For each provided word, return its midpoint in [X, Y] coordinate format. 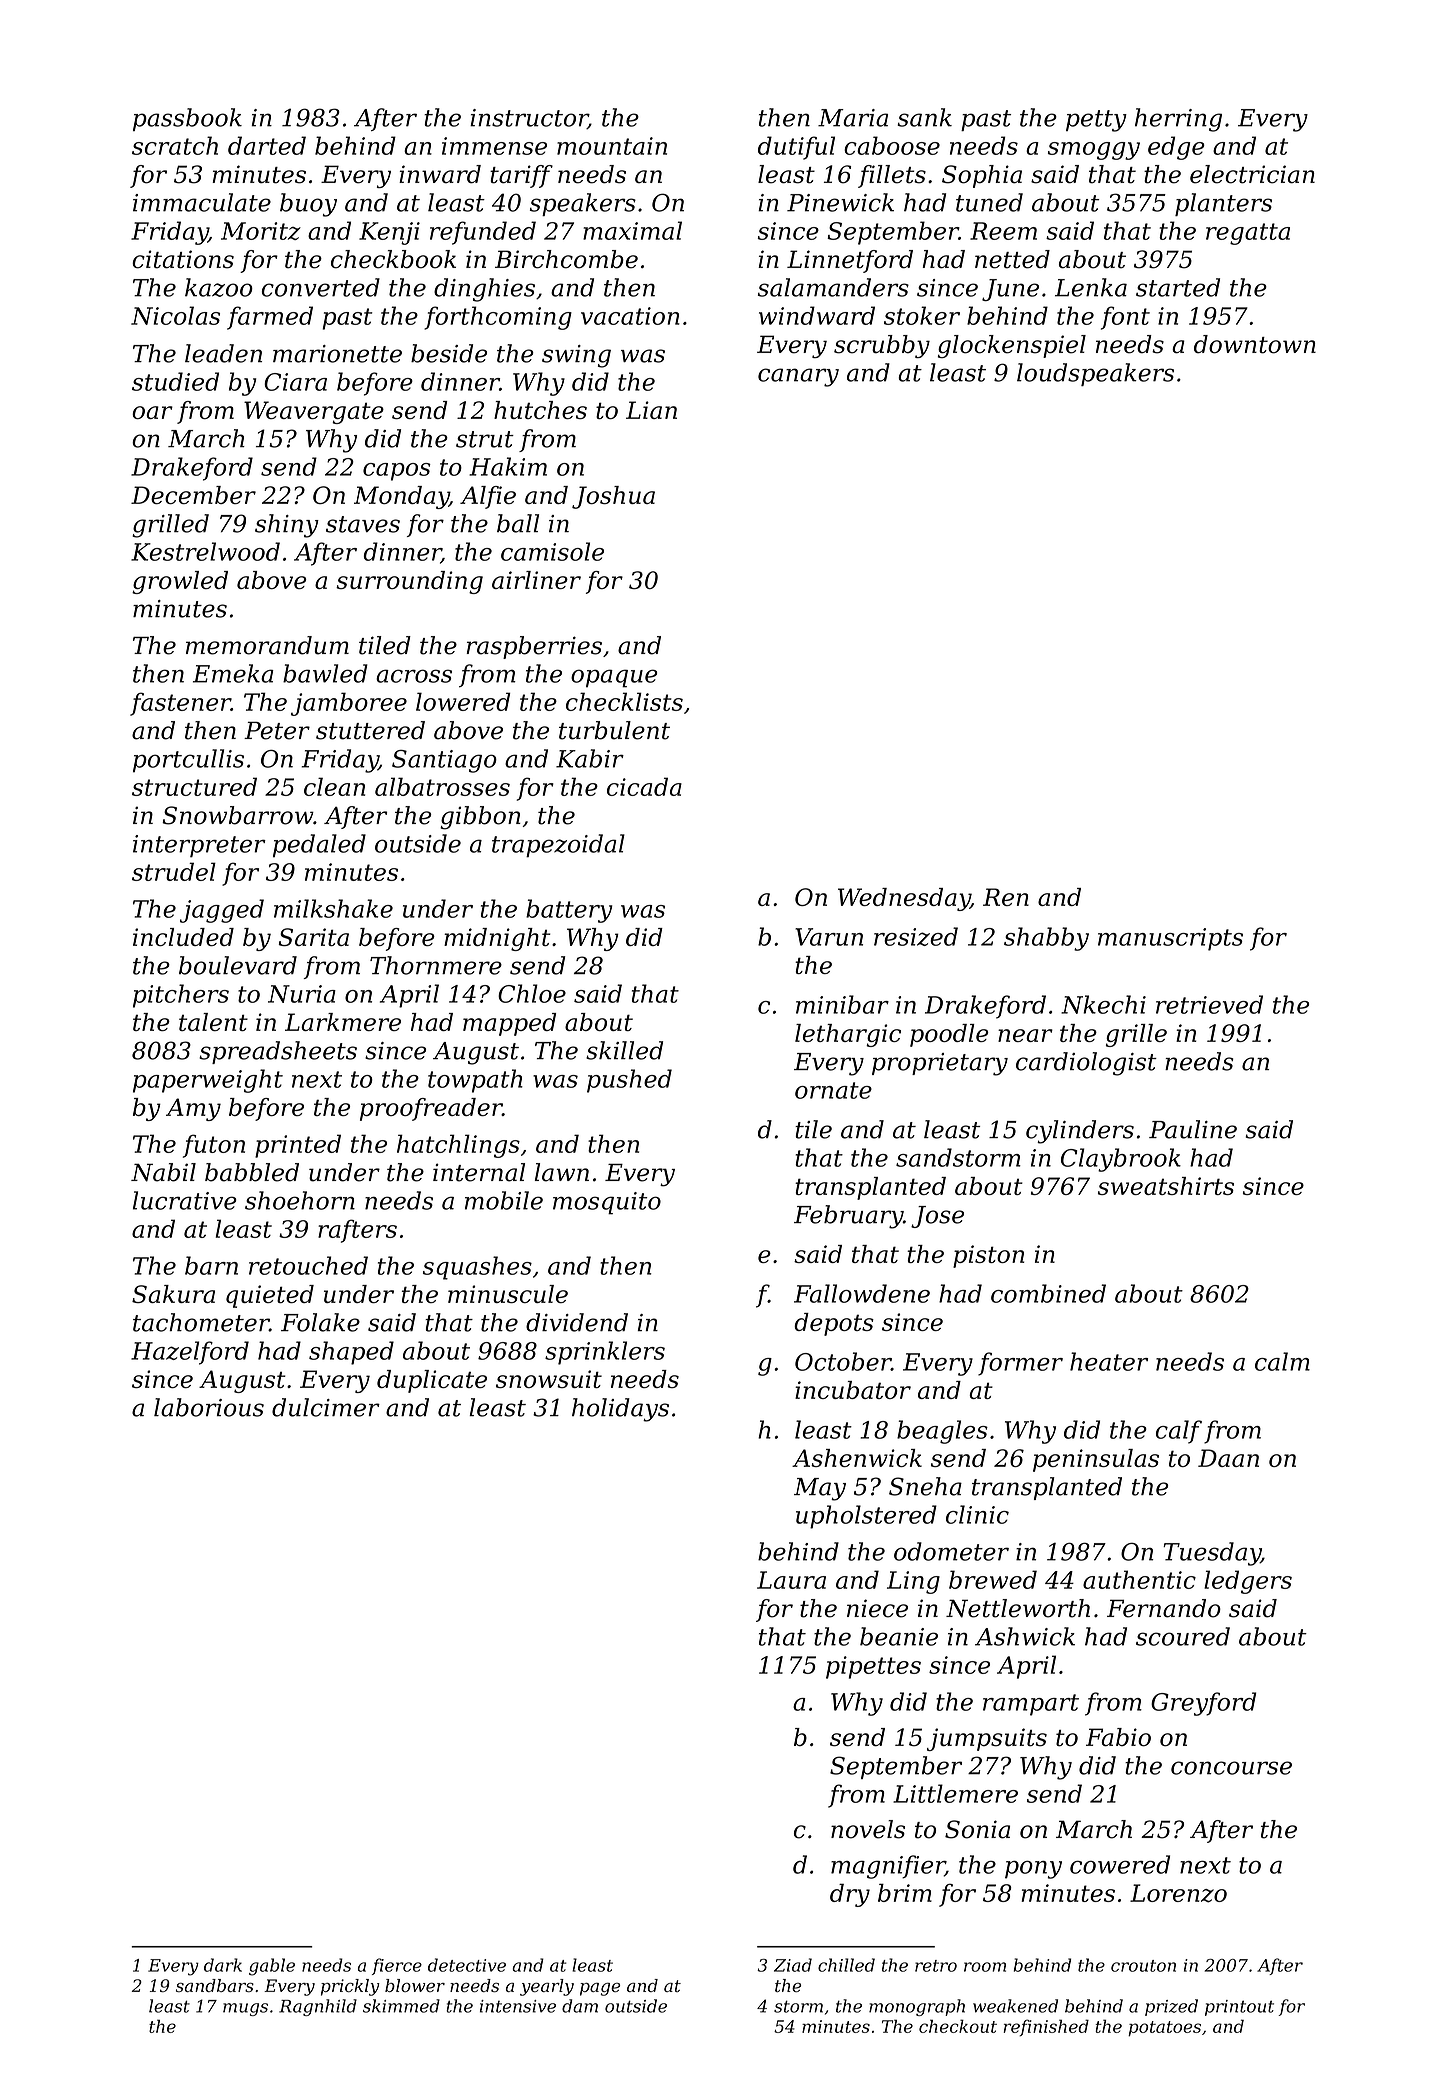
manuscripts [1170, 939]
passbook [187, 119]
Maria [853, 118]
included [183, 937]
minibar [842, 1004]
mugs [245, 2009]
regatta [1248, 234]
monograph [917, 2007]
